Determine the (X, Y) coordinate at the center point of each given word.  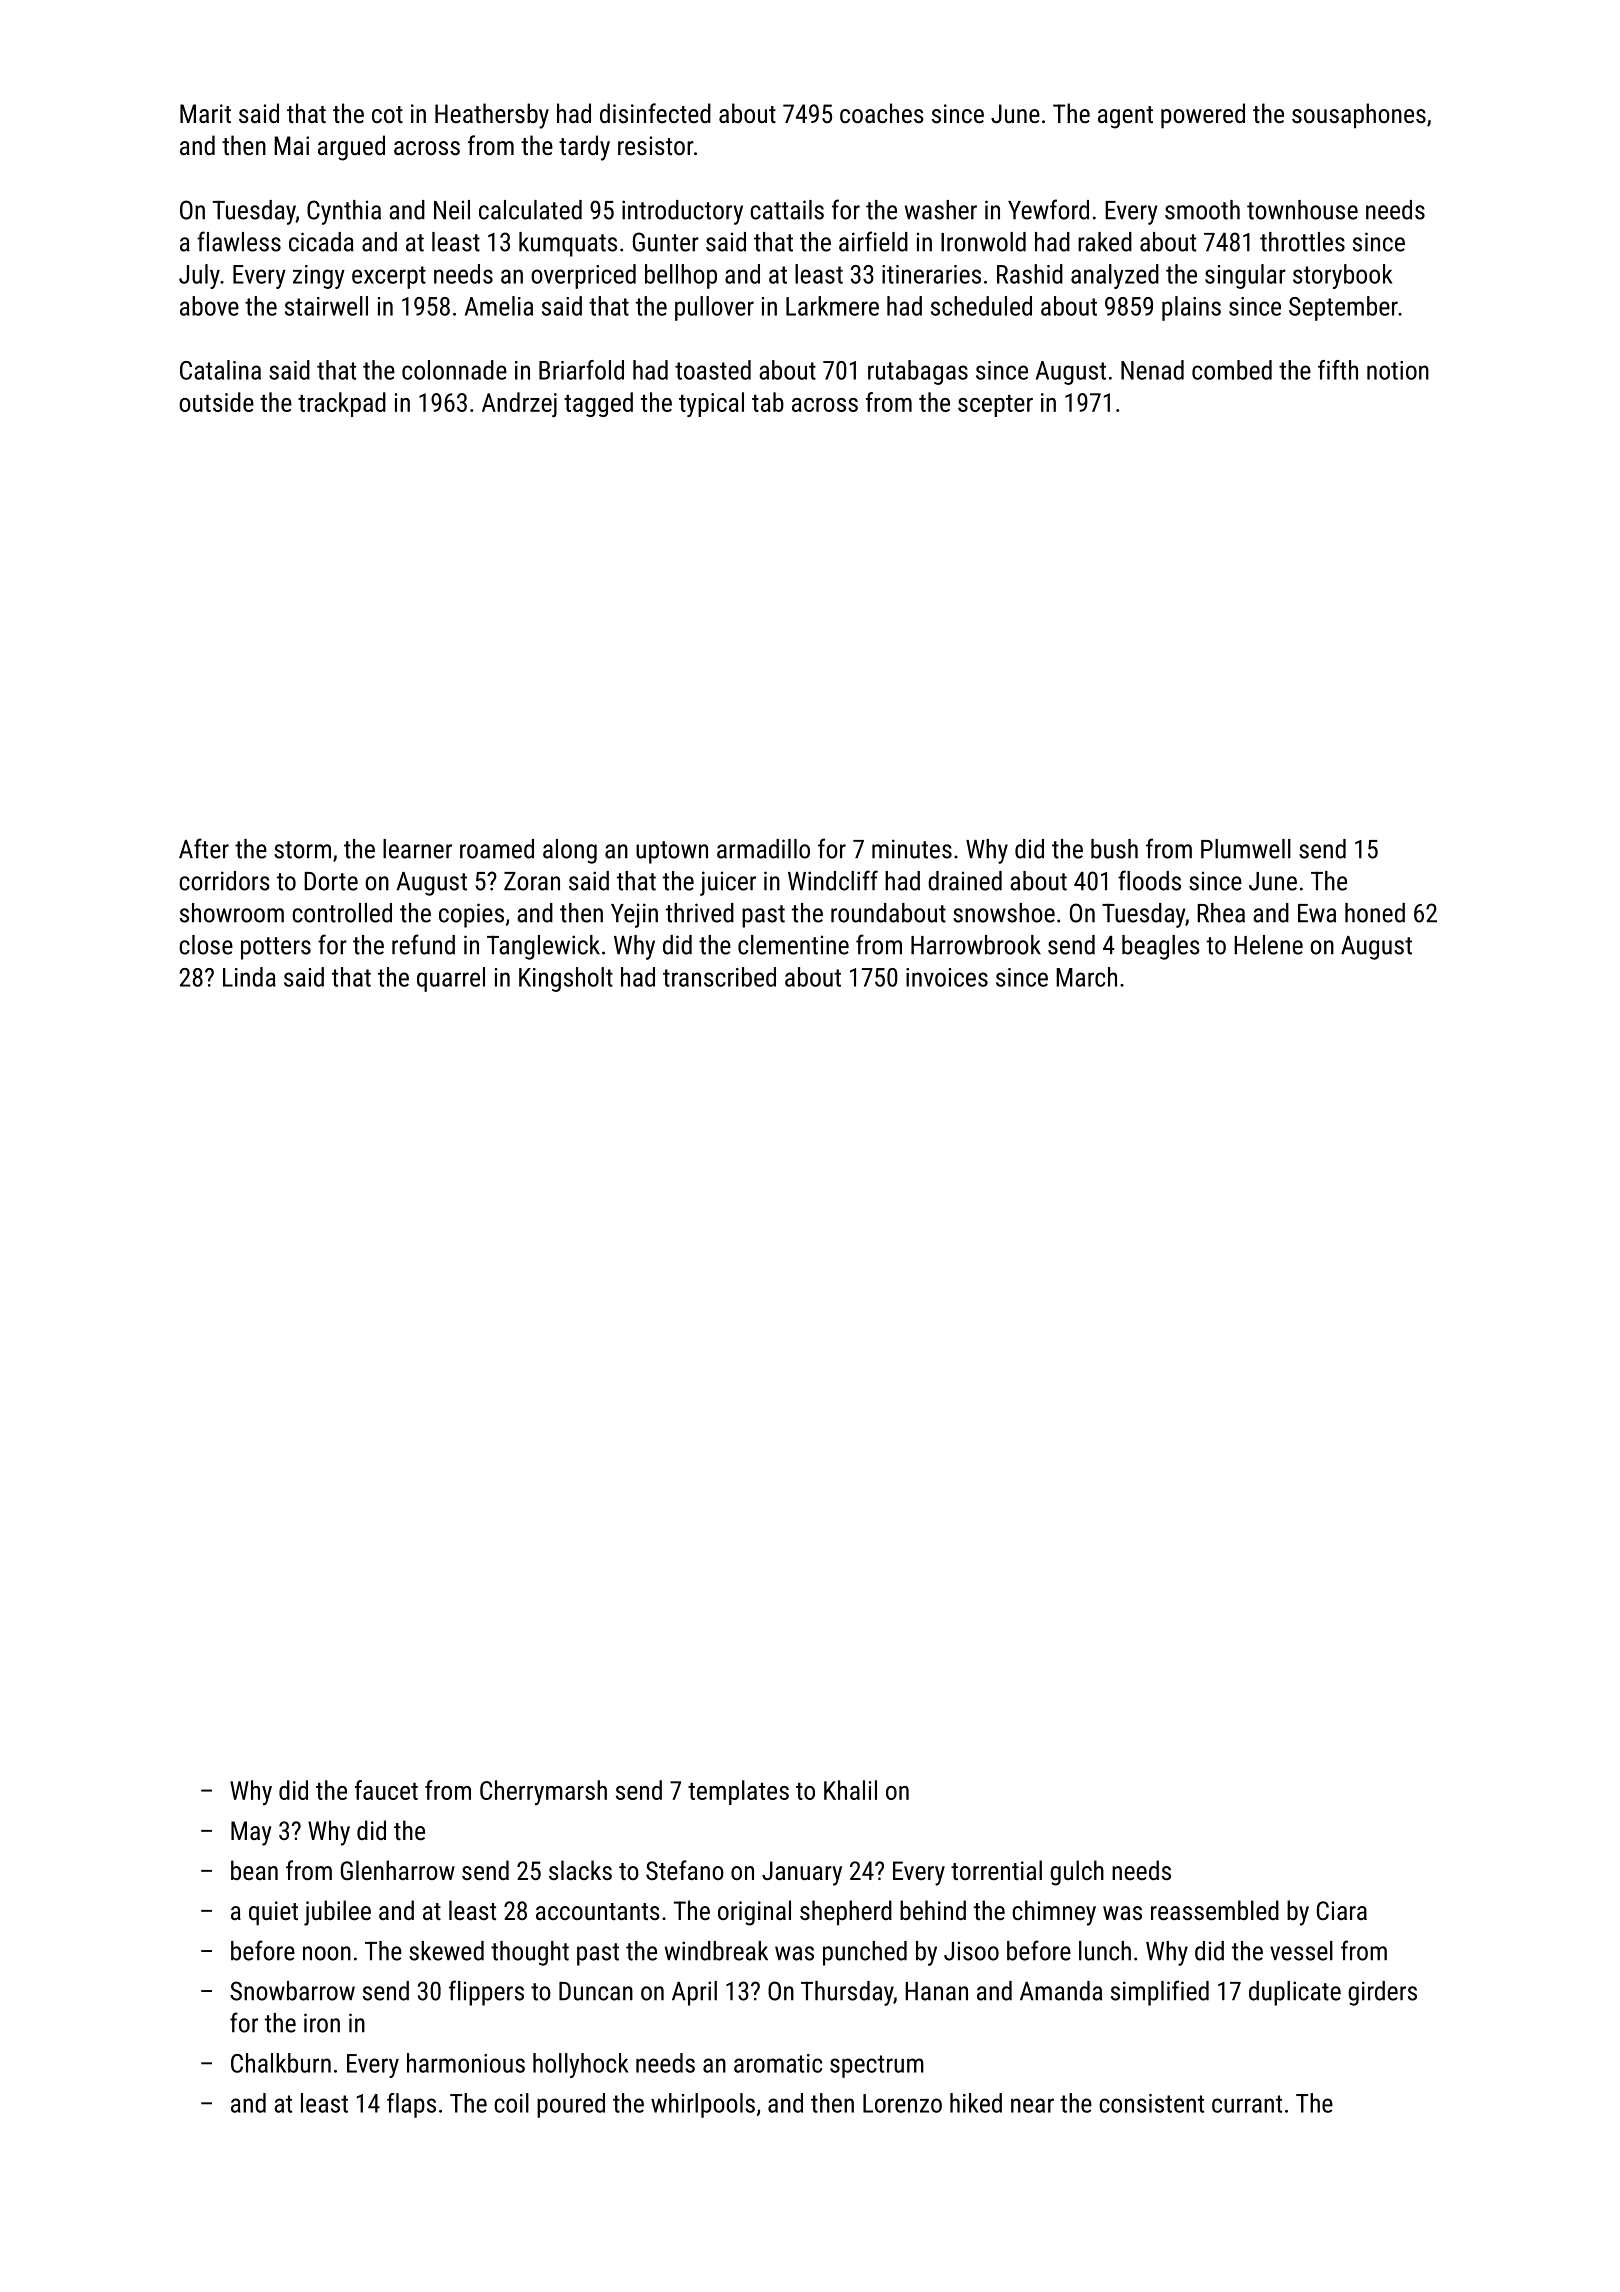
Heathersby (492, 116)
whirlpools (703, 2105)
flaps (411, 2105)
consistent (1151, 2103)
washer (941, 210)
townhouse (1302, 210)
